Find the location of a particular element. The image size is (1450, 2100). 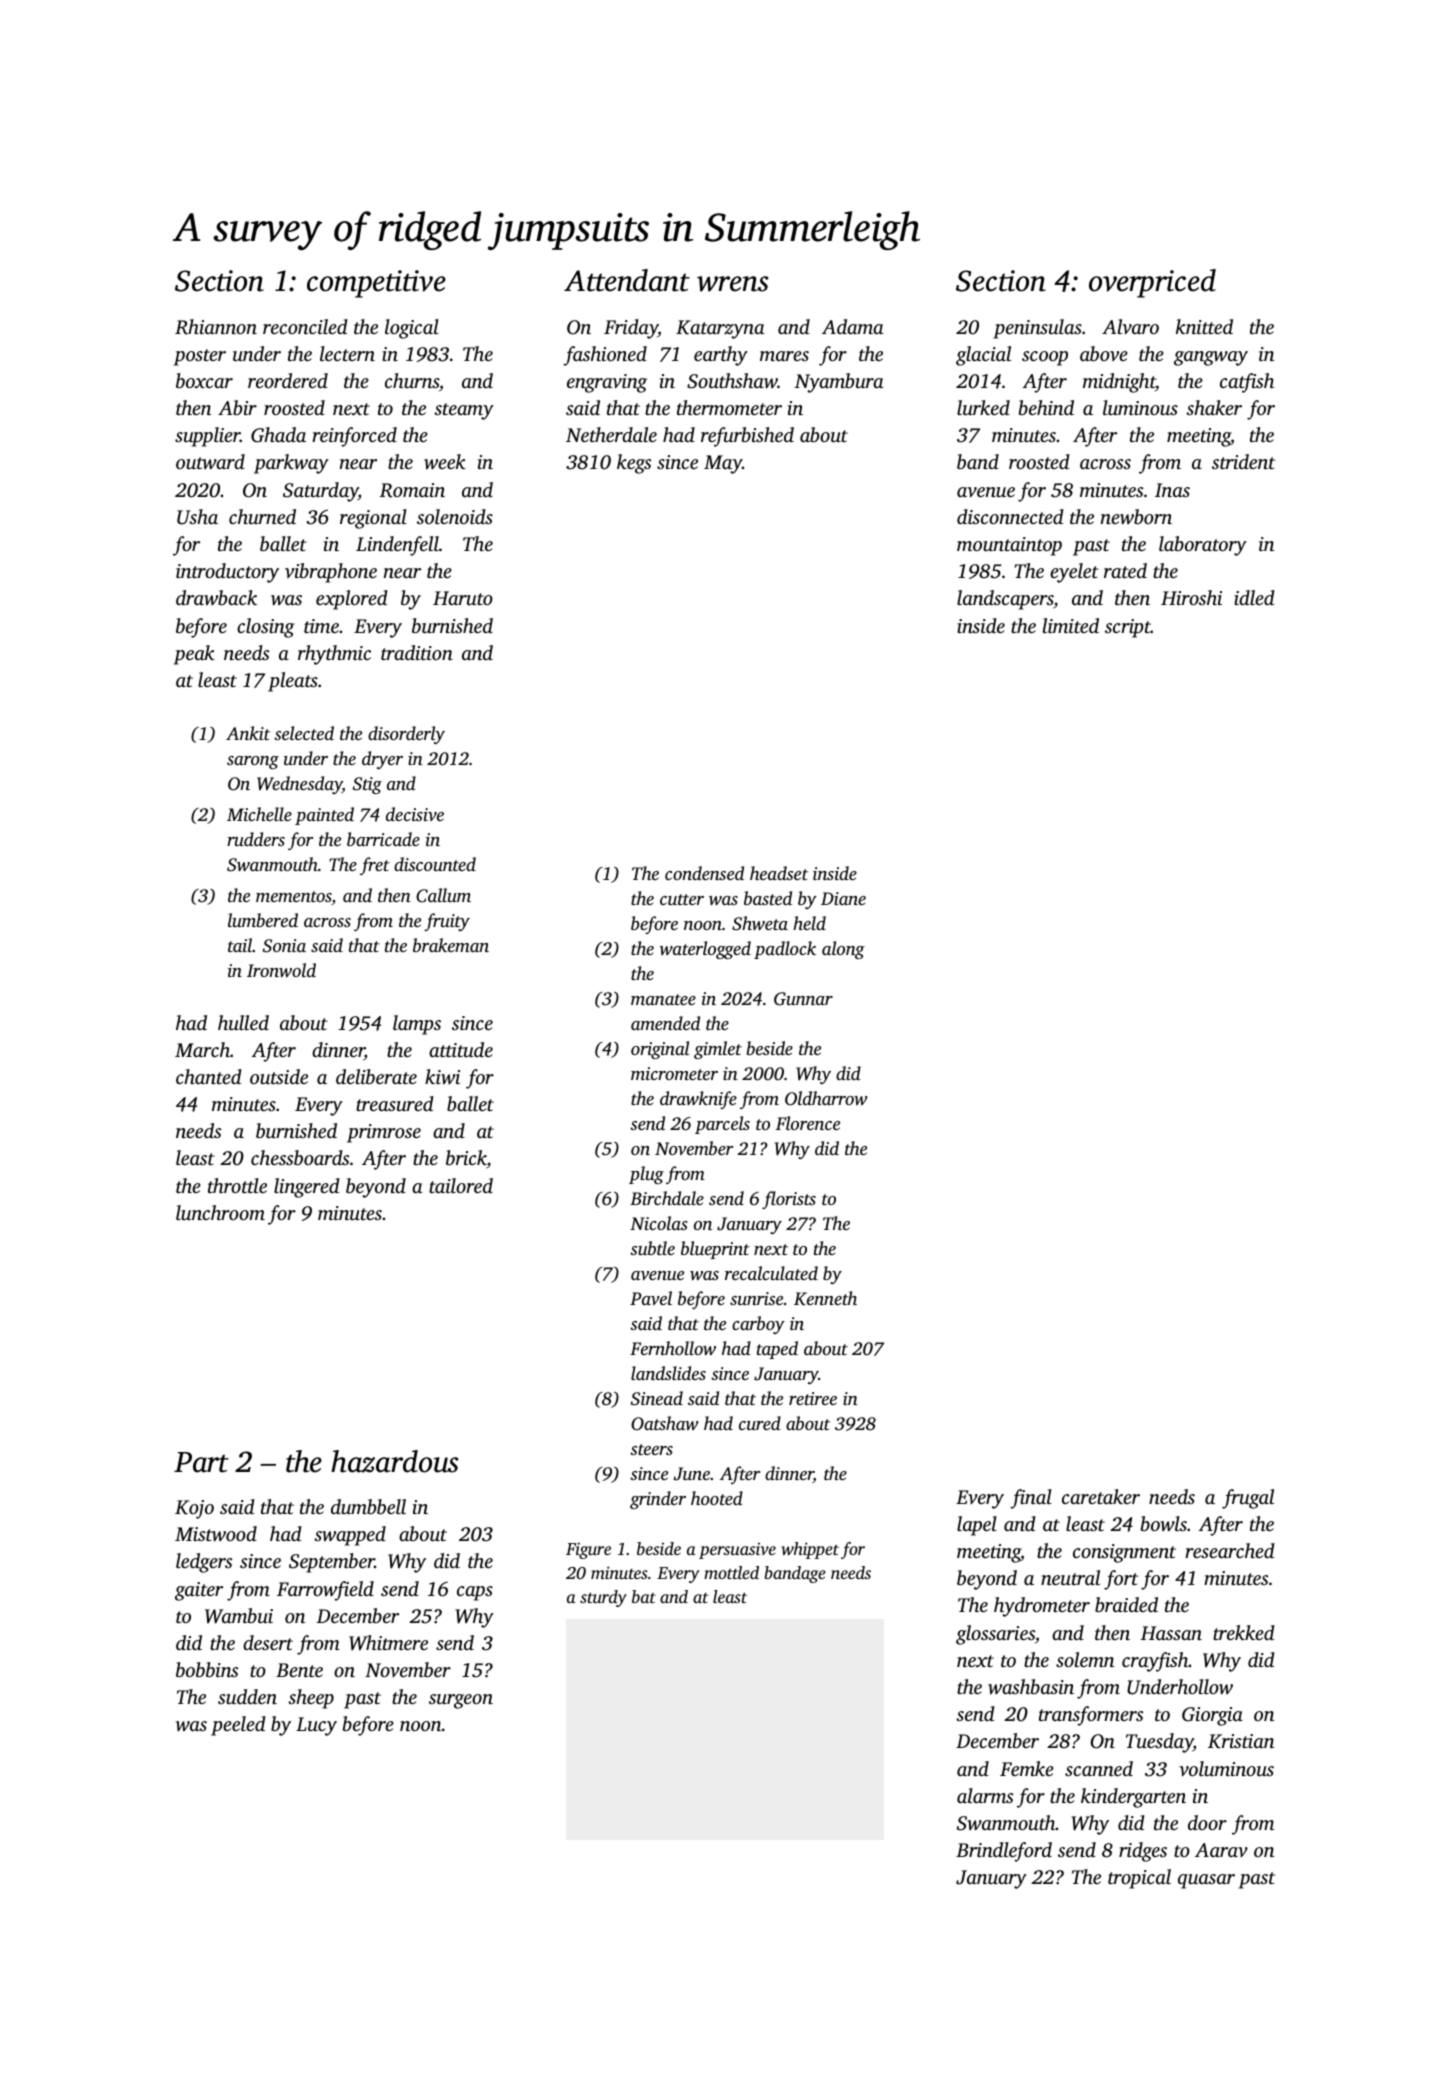

glossaries is located at coordinates (995, 1635).
